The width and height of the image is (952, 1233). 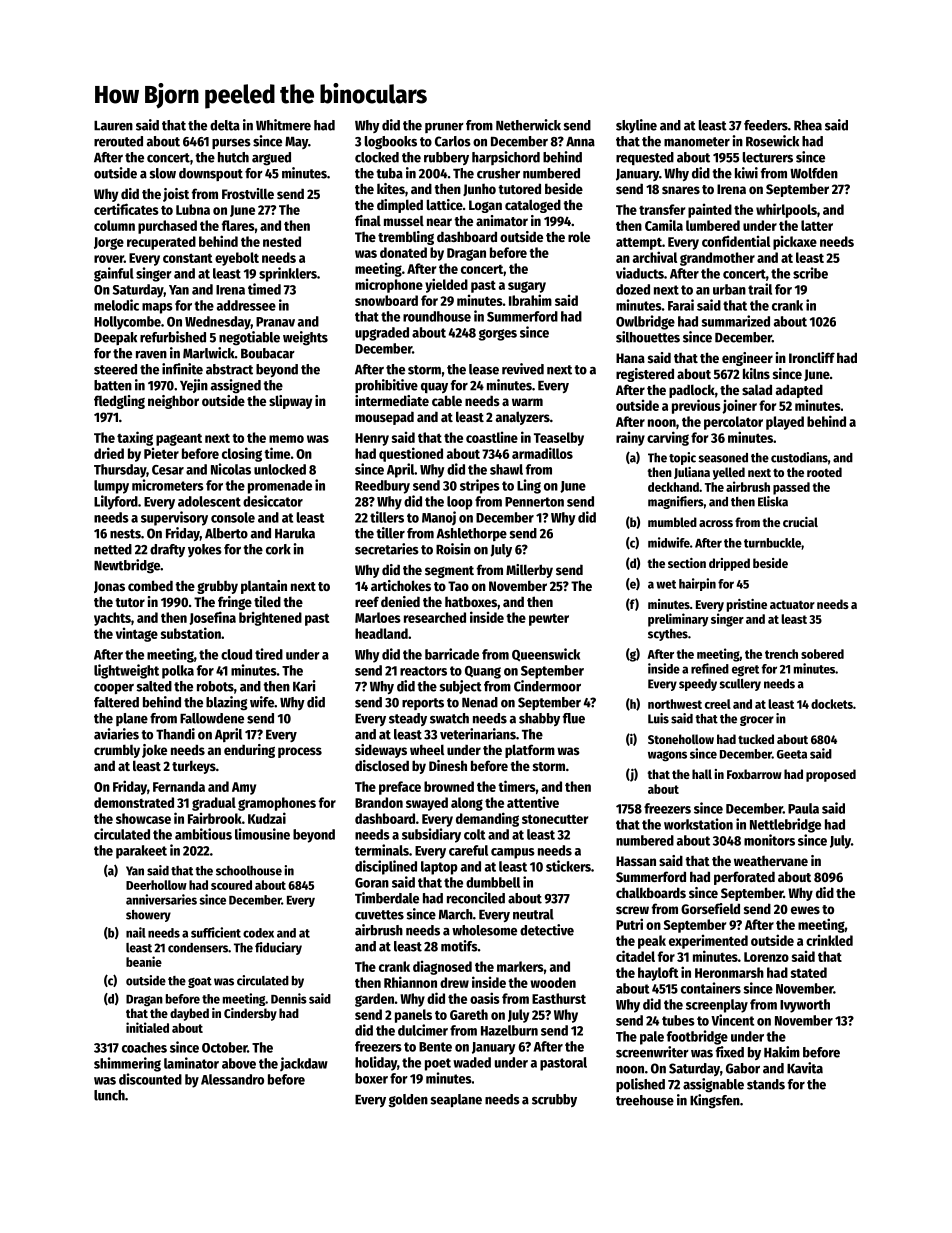 I want to click on platform, so click(x=530, y=751).
